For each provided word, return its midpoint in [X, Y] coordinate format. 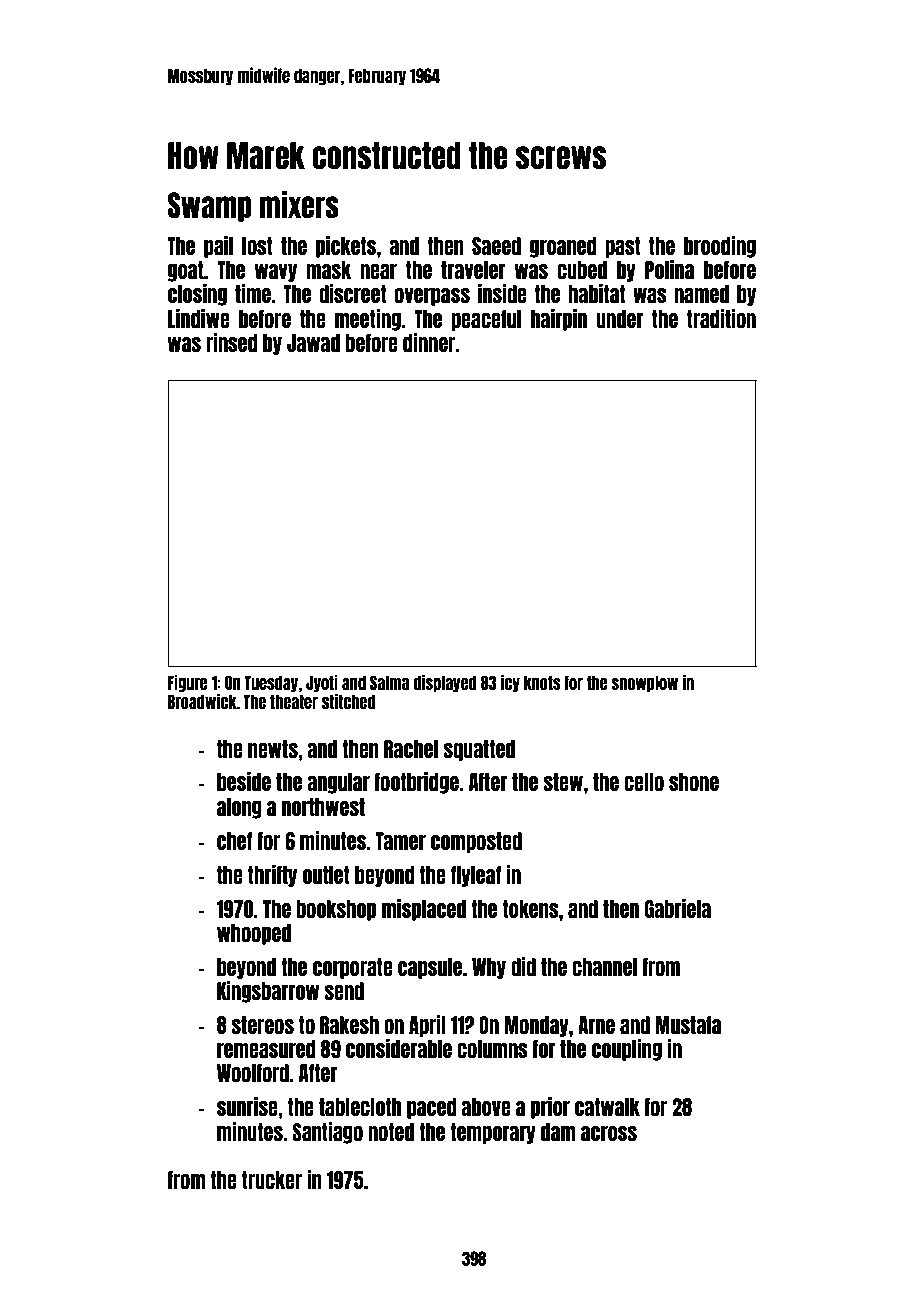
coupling [627, 1050]
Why [489, 968]
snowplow [644, 683]
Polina [669, 269]
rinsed [231, 342]
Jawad [313, 343]
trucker [272, 1180]
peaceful [486, 320]
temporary [493, 1133]
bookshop [336, 910]
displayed [445, 683]
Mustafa [688, 1025]
